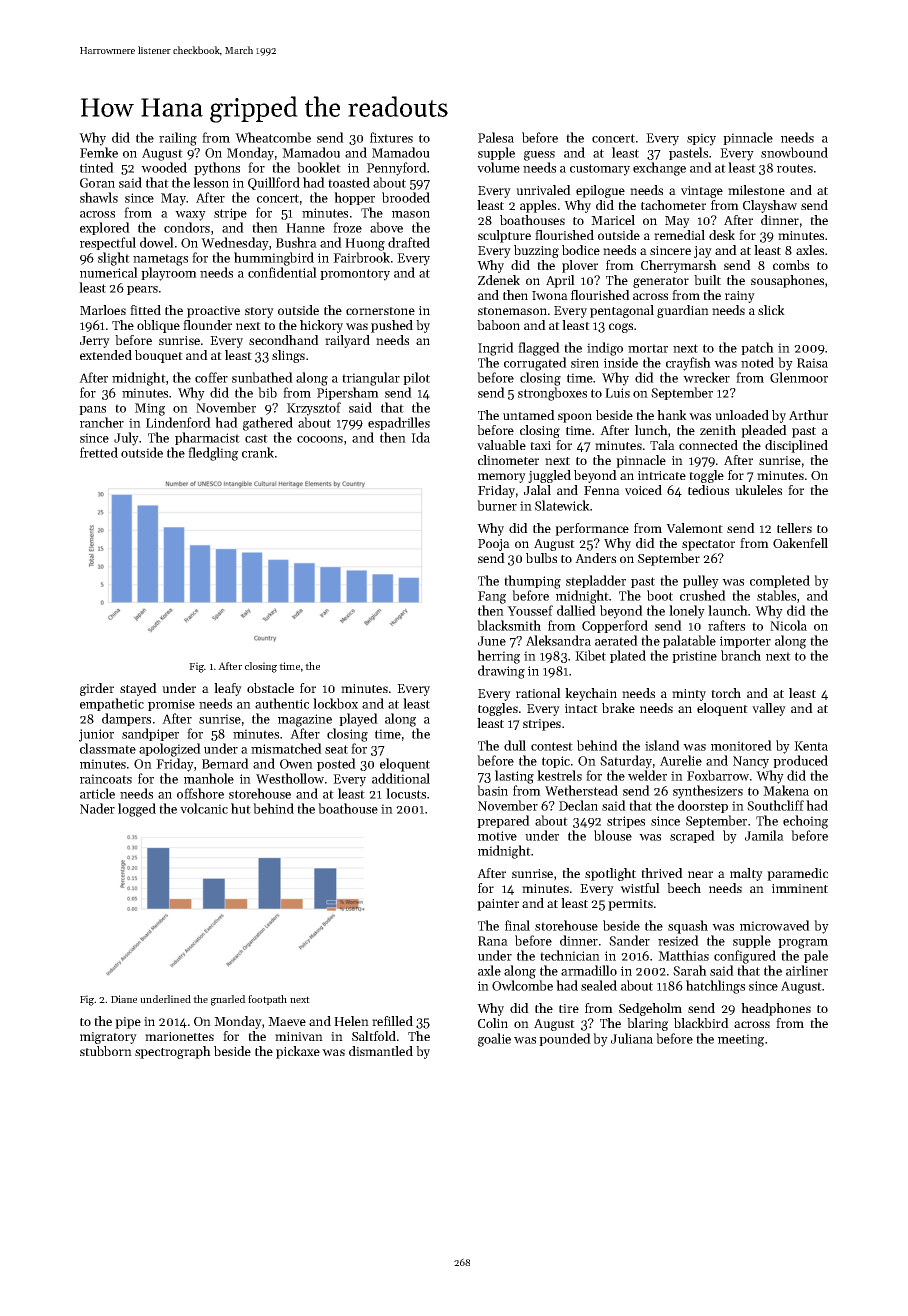 Image resolution: width=908 pixels, height=1316 pixels. I want to click on drawing, so click(501, 672).
